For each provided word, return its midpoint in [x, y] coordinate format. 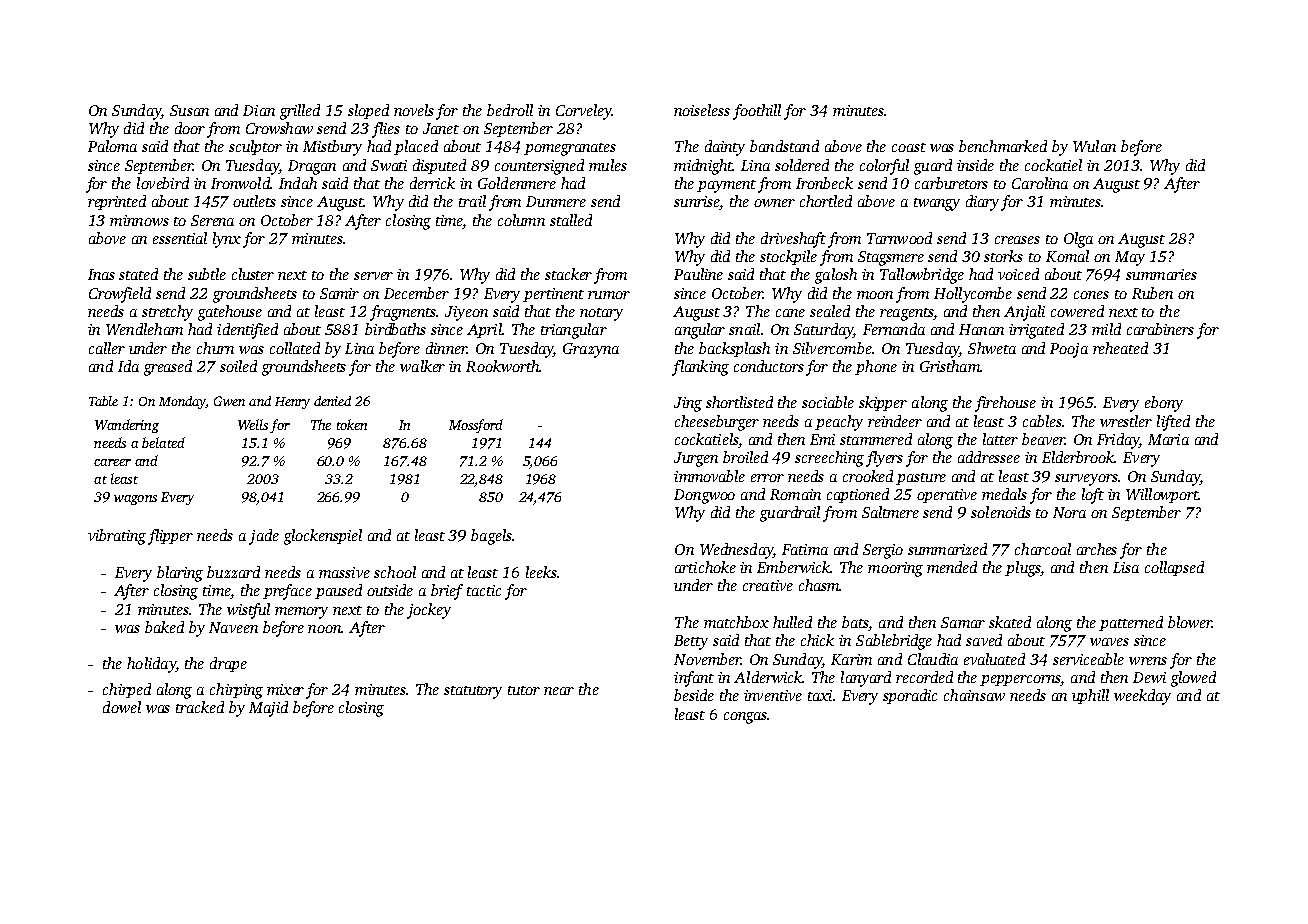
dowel [122, 707]
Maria [1168, 439]
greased [168, 368]
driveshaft [793, 240]
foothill [757, 112]
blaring [180, 574]
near [559, 691]
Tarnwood [899, 238]
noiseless [702, 110]
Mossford [476, 426]
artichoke [705, 567]
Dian [259, 110]
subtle [207, 274]
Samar [963, 622]
